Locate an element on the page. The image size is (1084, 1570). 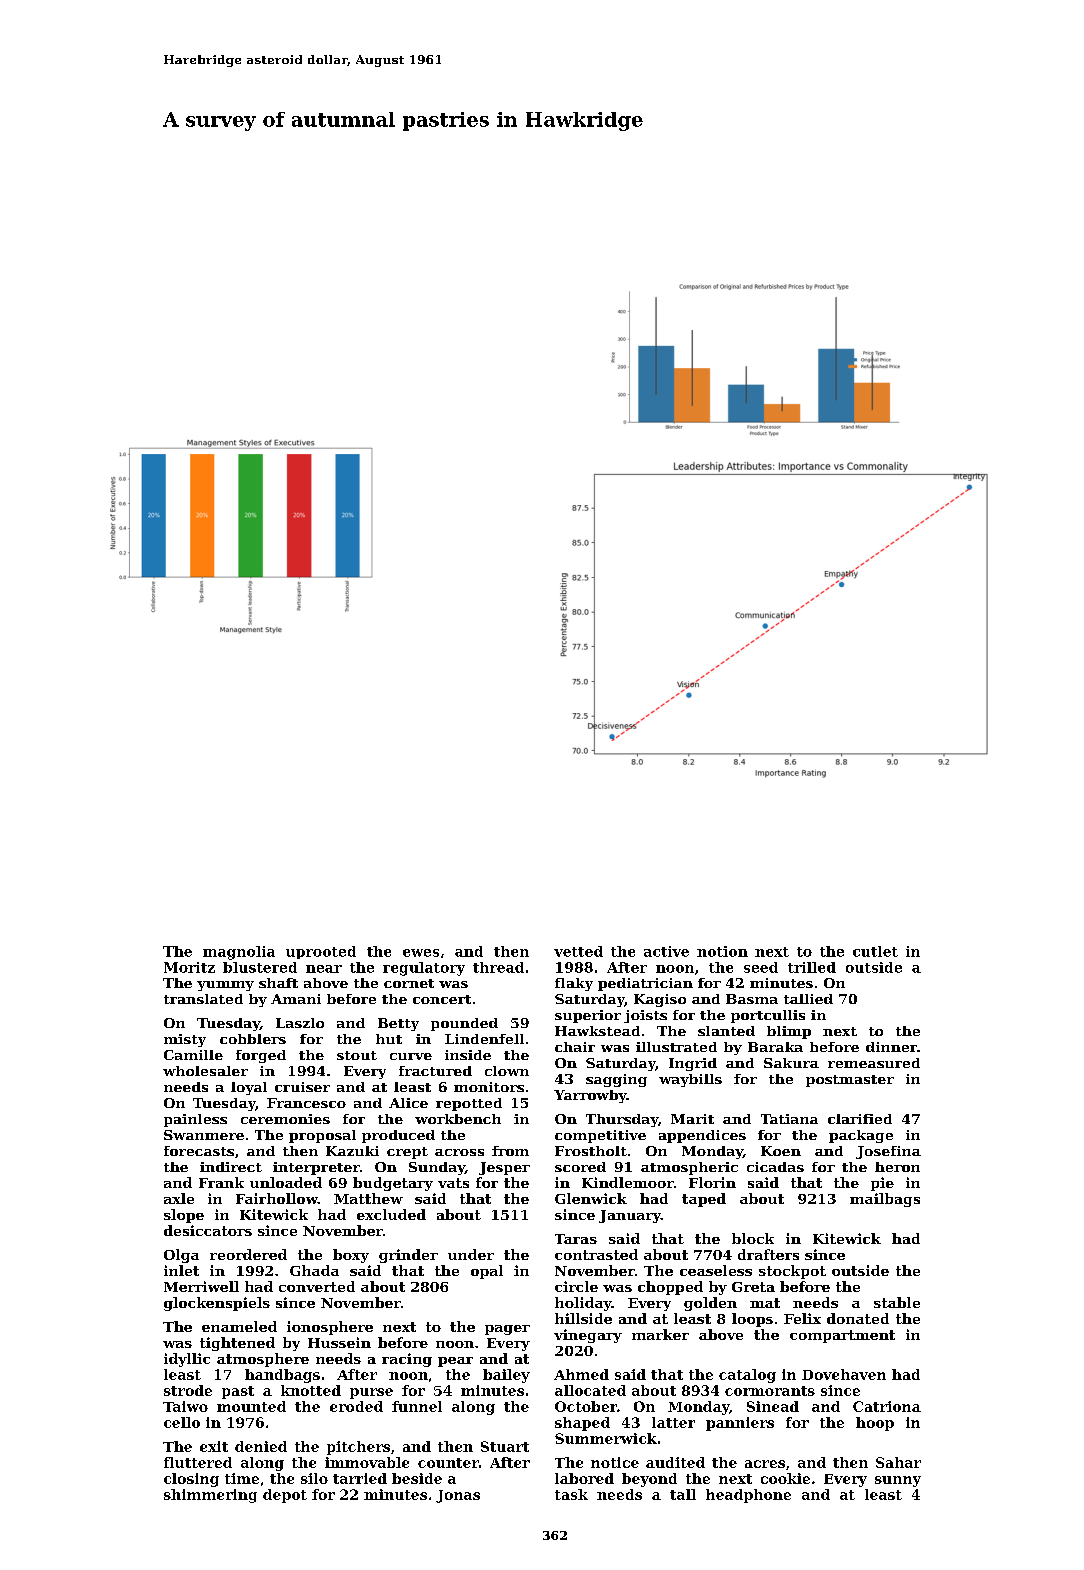
Josefina is located at coordinates (888, 1152).
